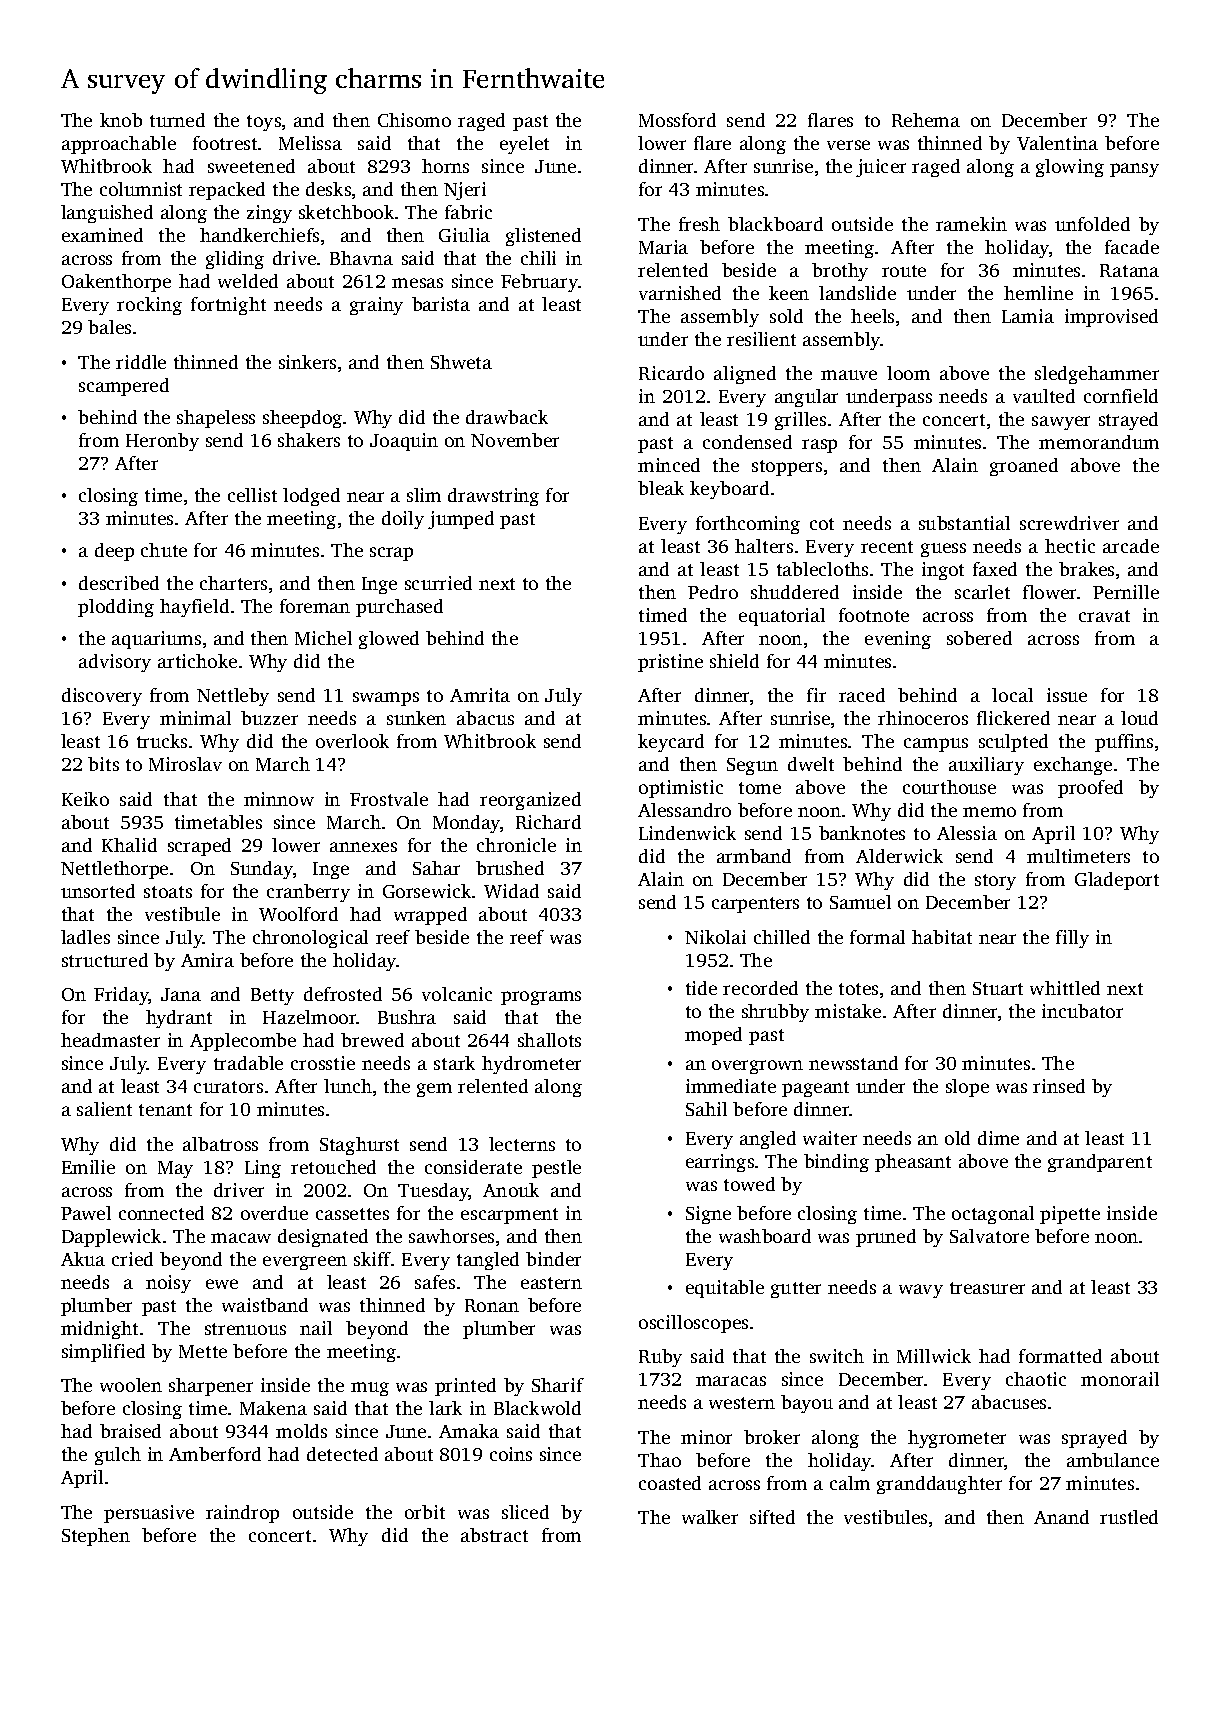 The image size is (1221, 1727). Describe the element at coordinates (1121, 396) in the screenshot. I see `cornfield` at that location.
